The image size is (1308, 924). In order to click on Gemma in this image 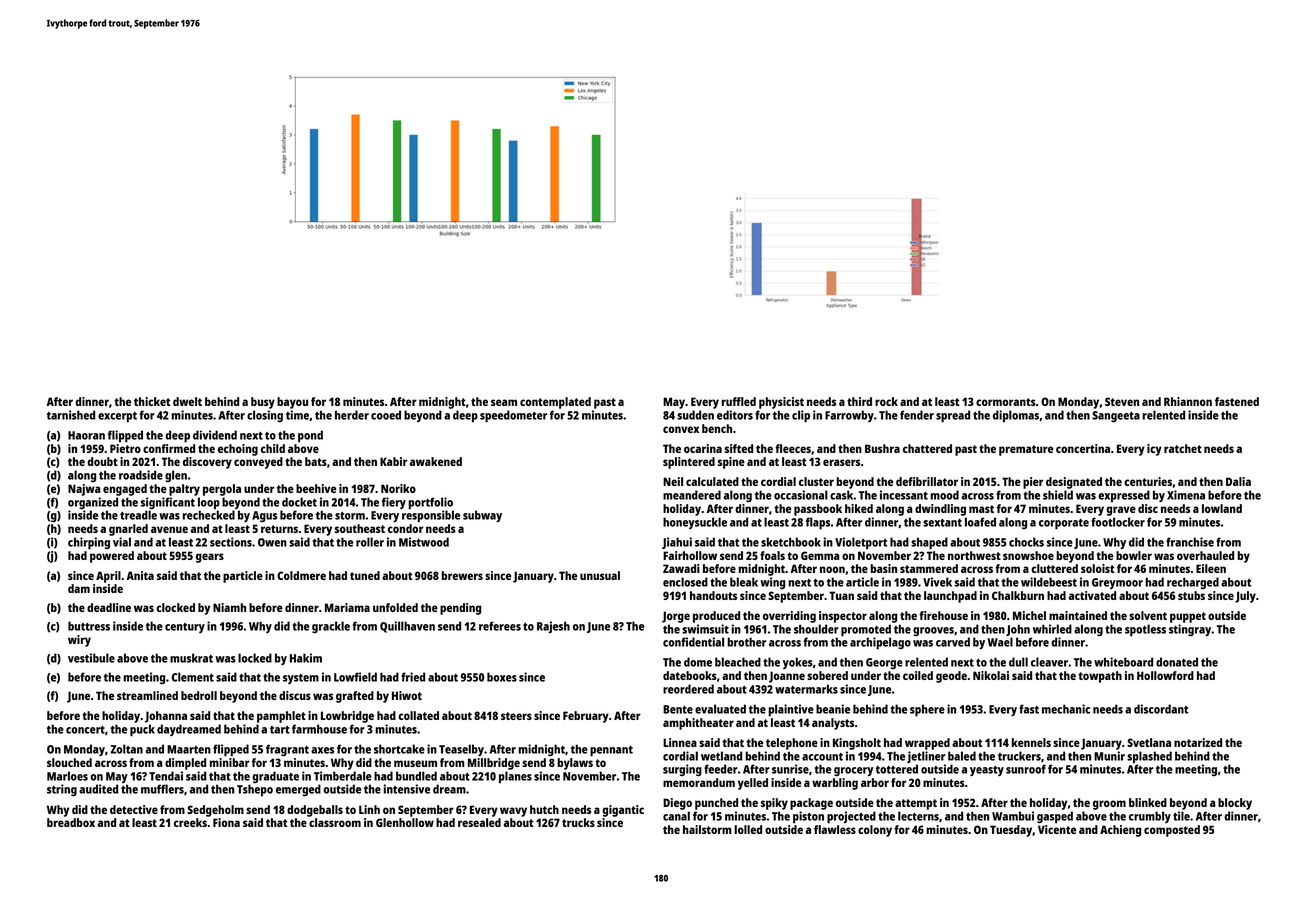, I will do `click(820, 555)`.
